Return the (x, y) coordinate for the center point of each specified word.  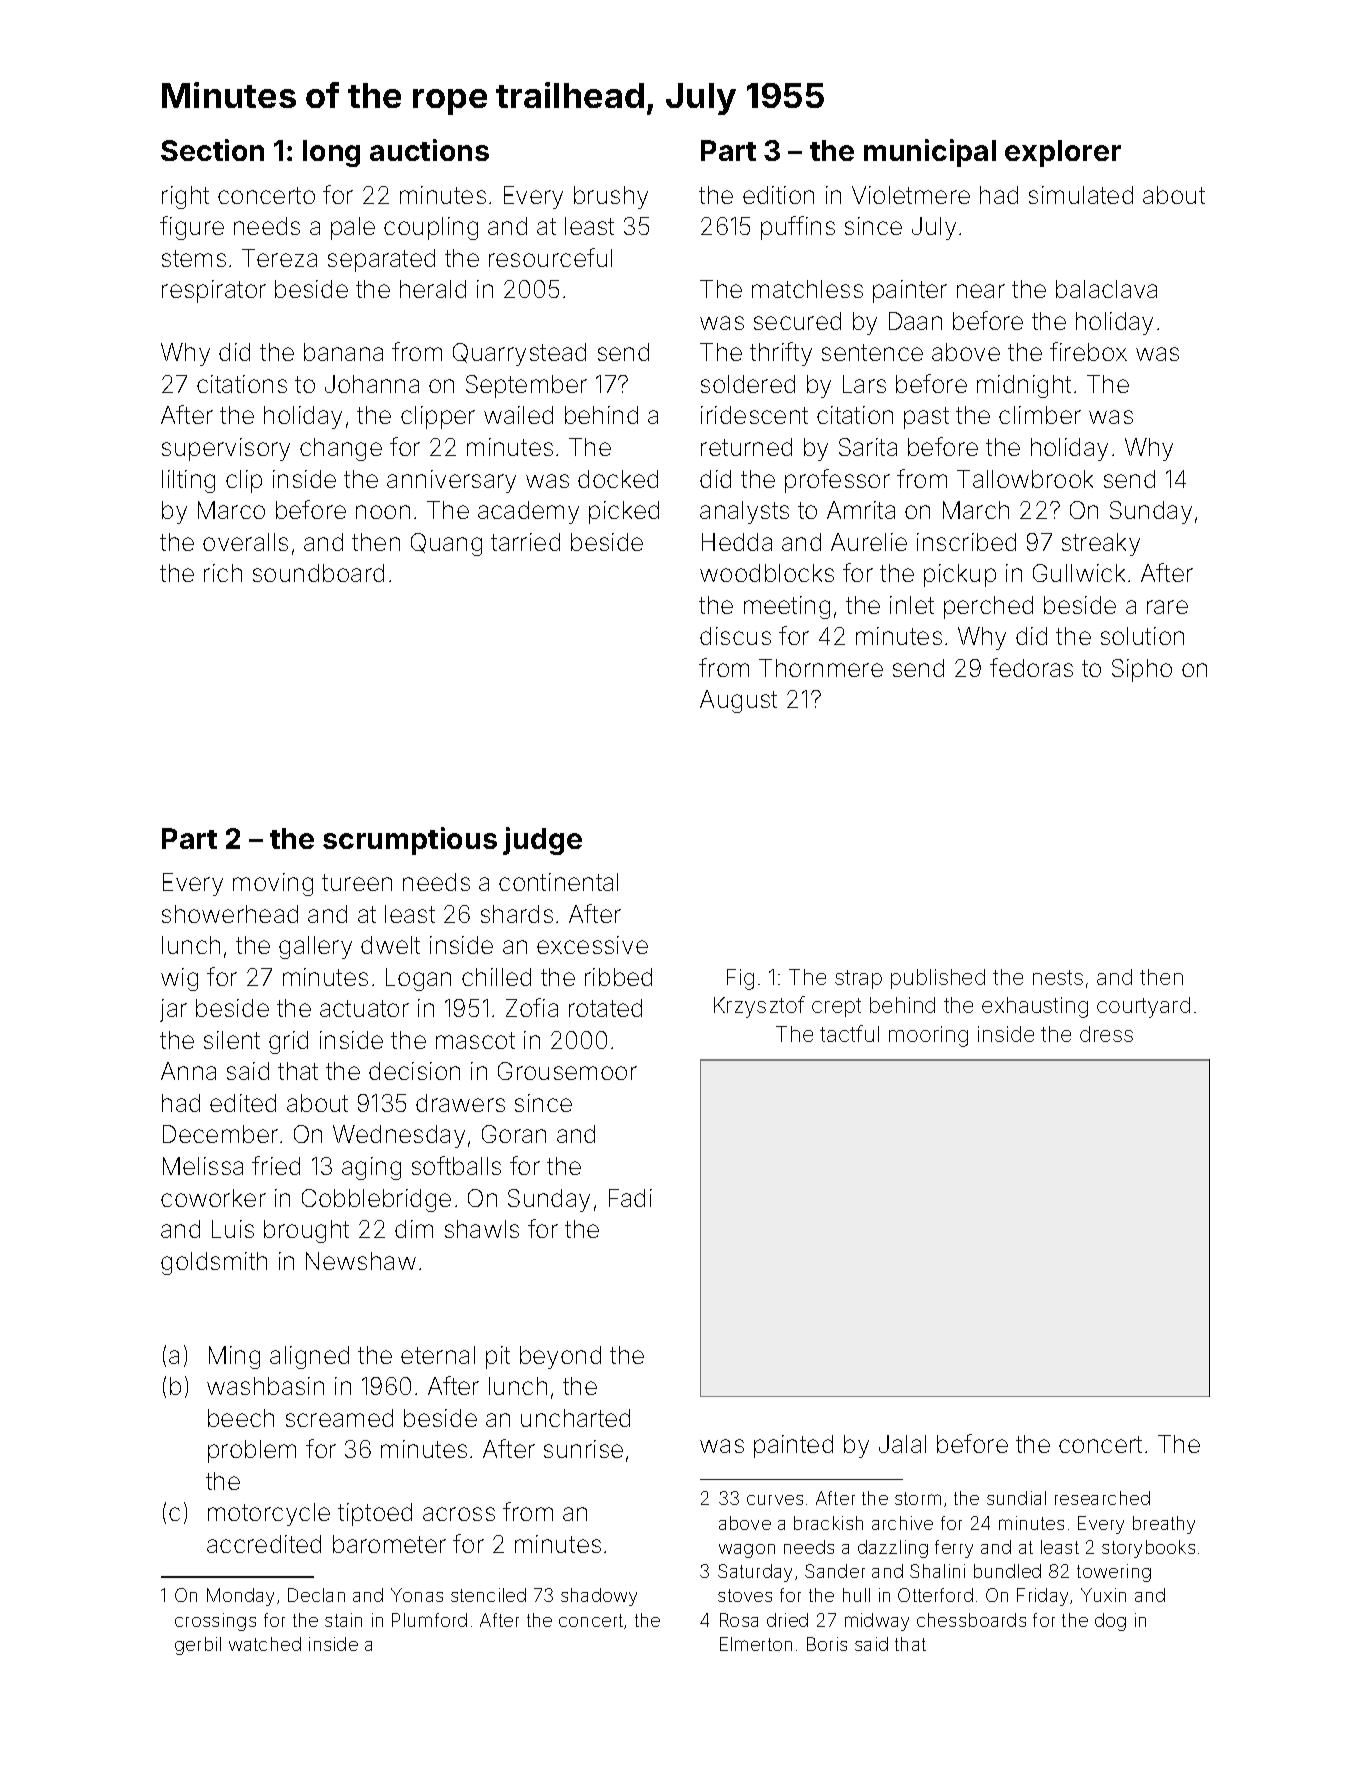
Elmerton (756, 1644)
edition (778, 195)
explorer (1063, 153)
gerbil (198, 1646)
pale (353, 228)
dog (1110, 1622)
